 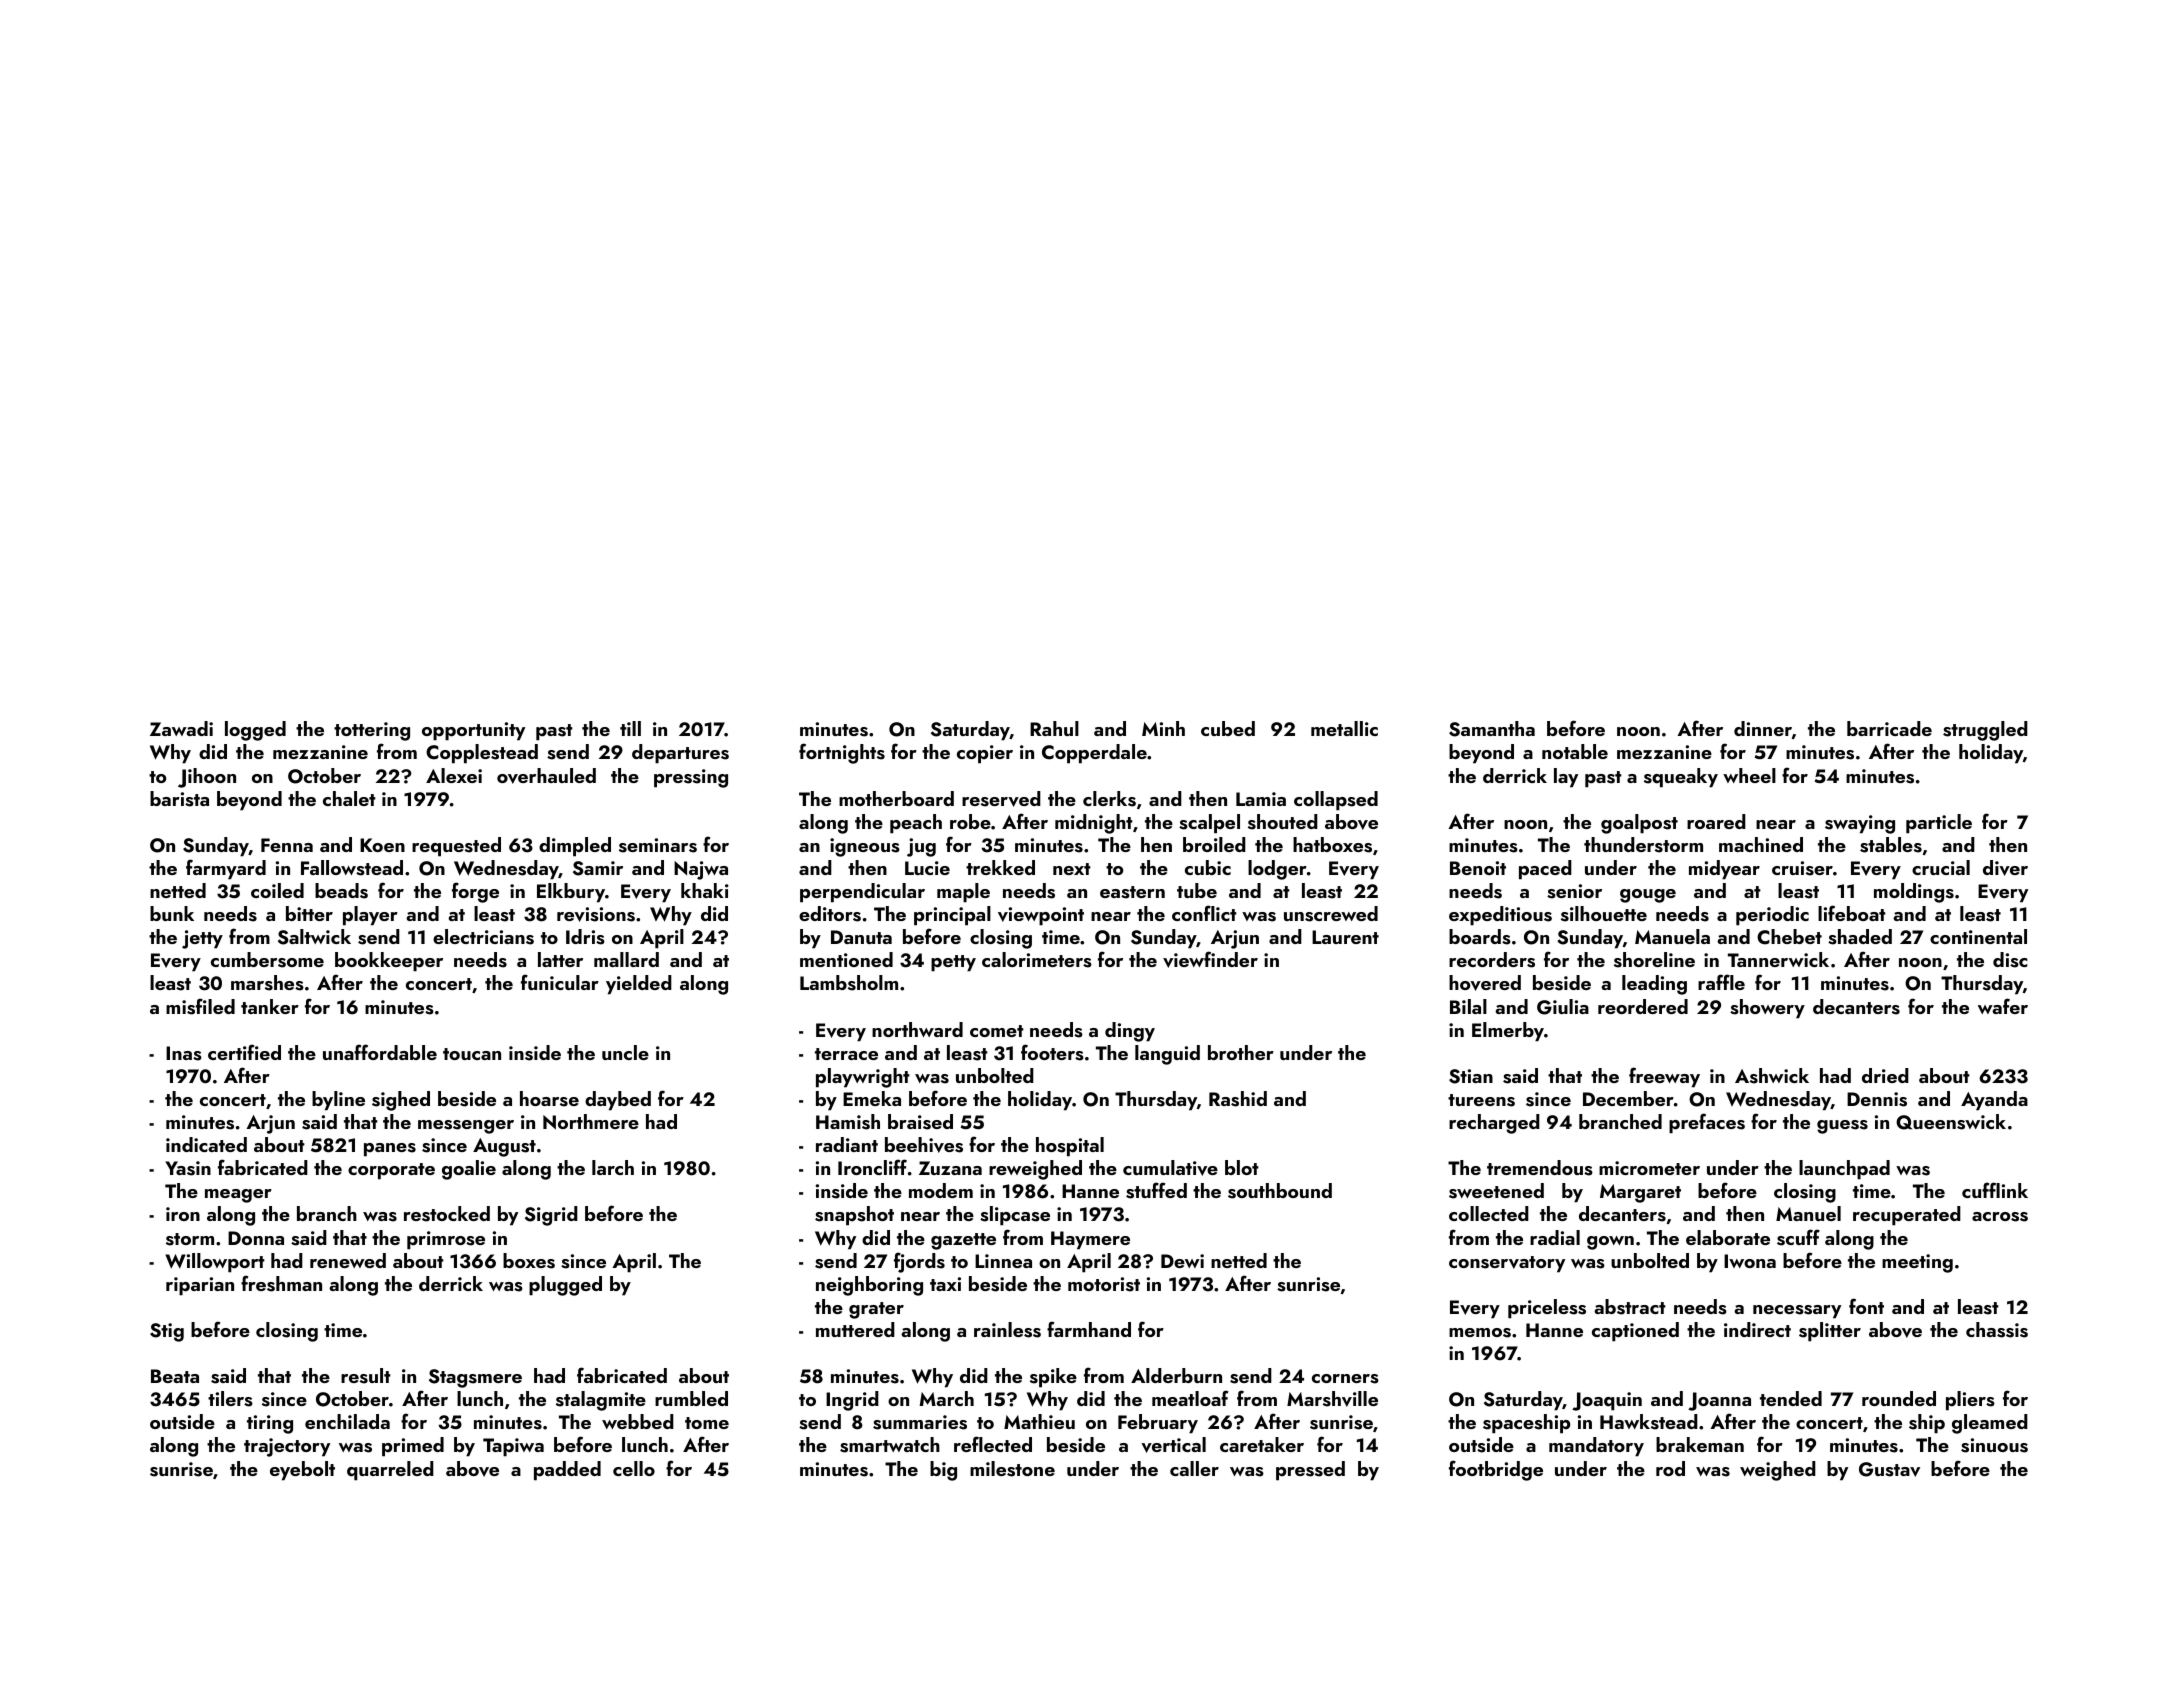 I want to click on northward, so click(x=917, y=1029).
